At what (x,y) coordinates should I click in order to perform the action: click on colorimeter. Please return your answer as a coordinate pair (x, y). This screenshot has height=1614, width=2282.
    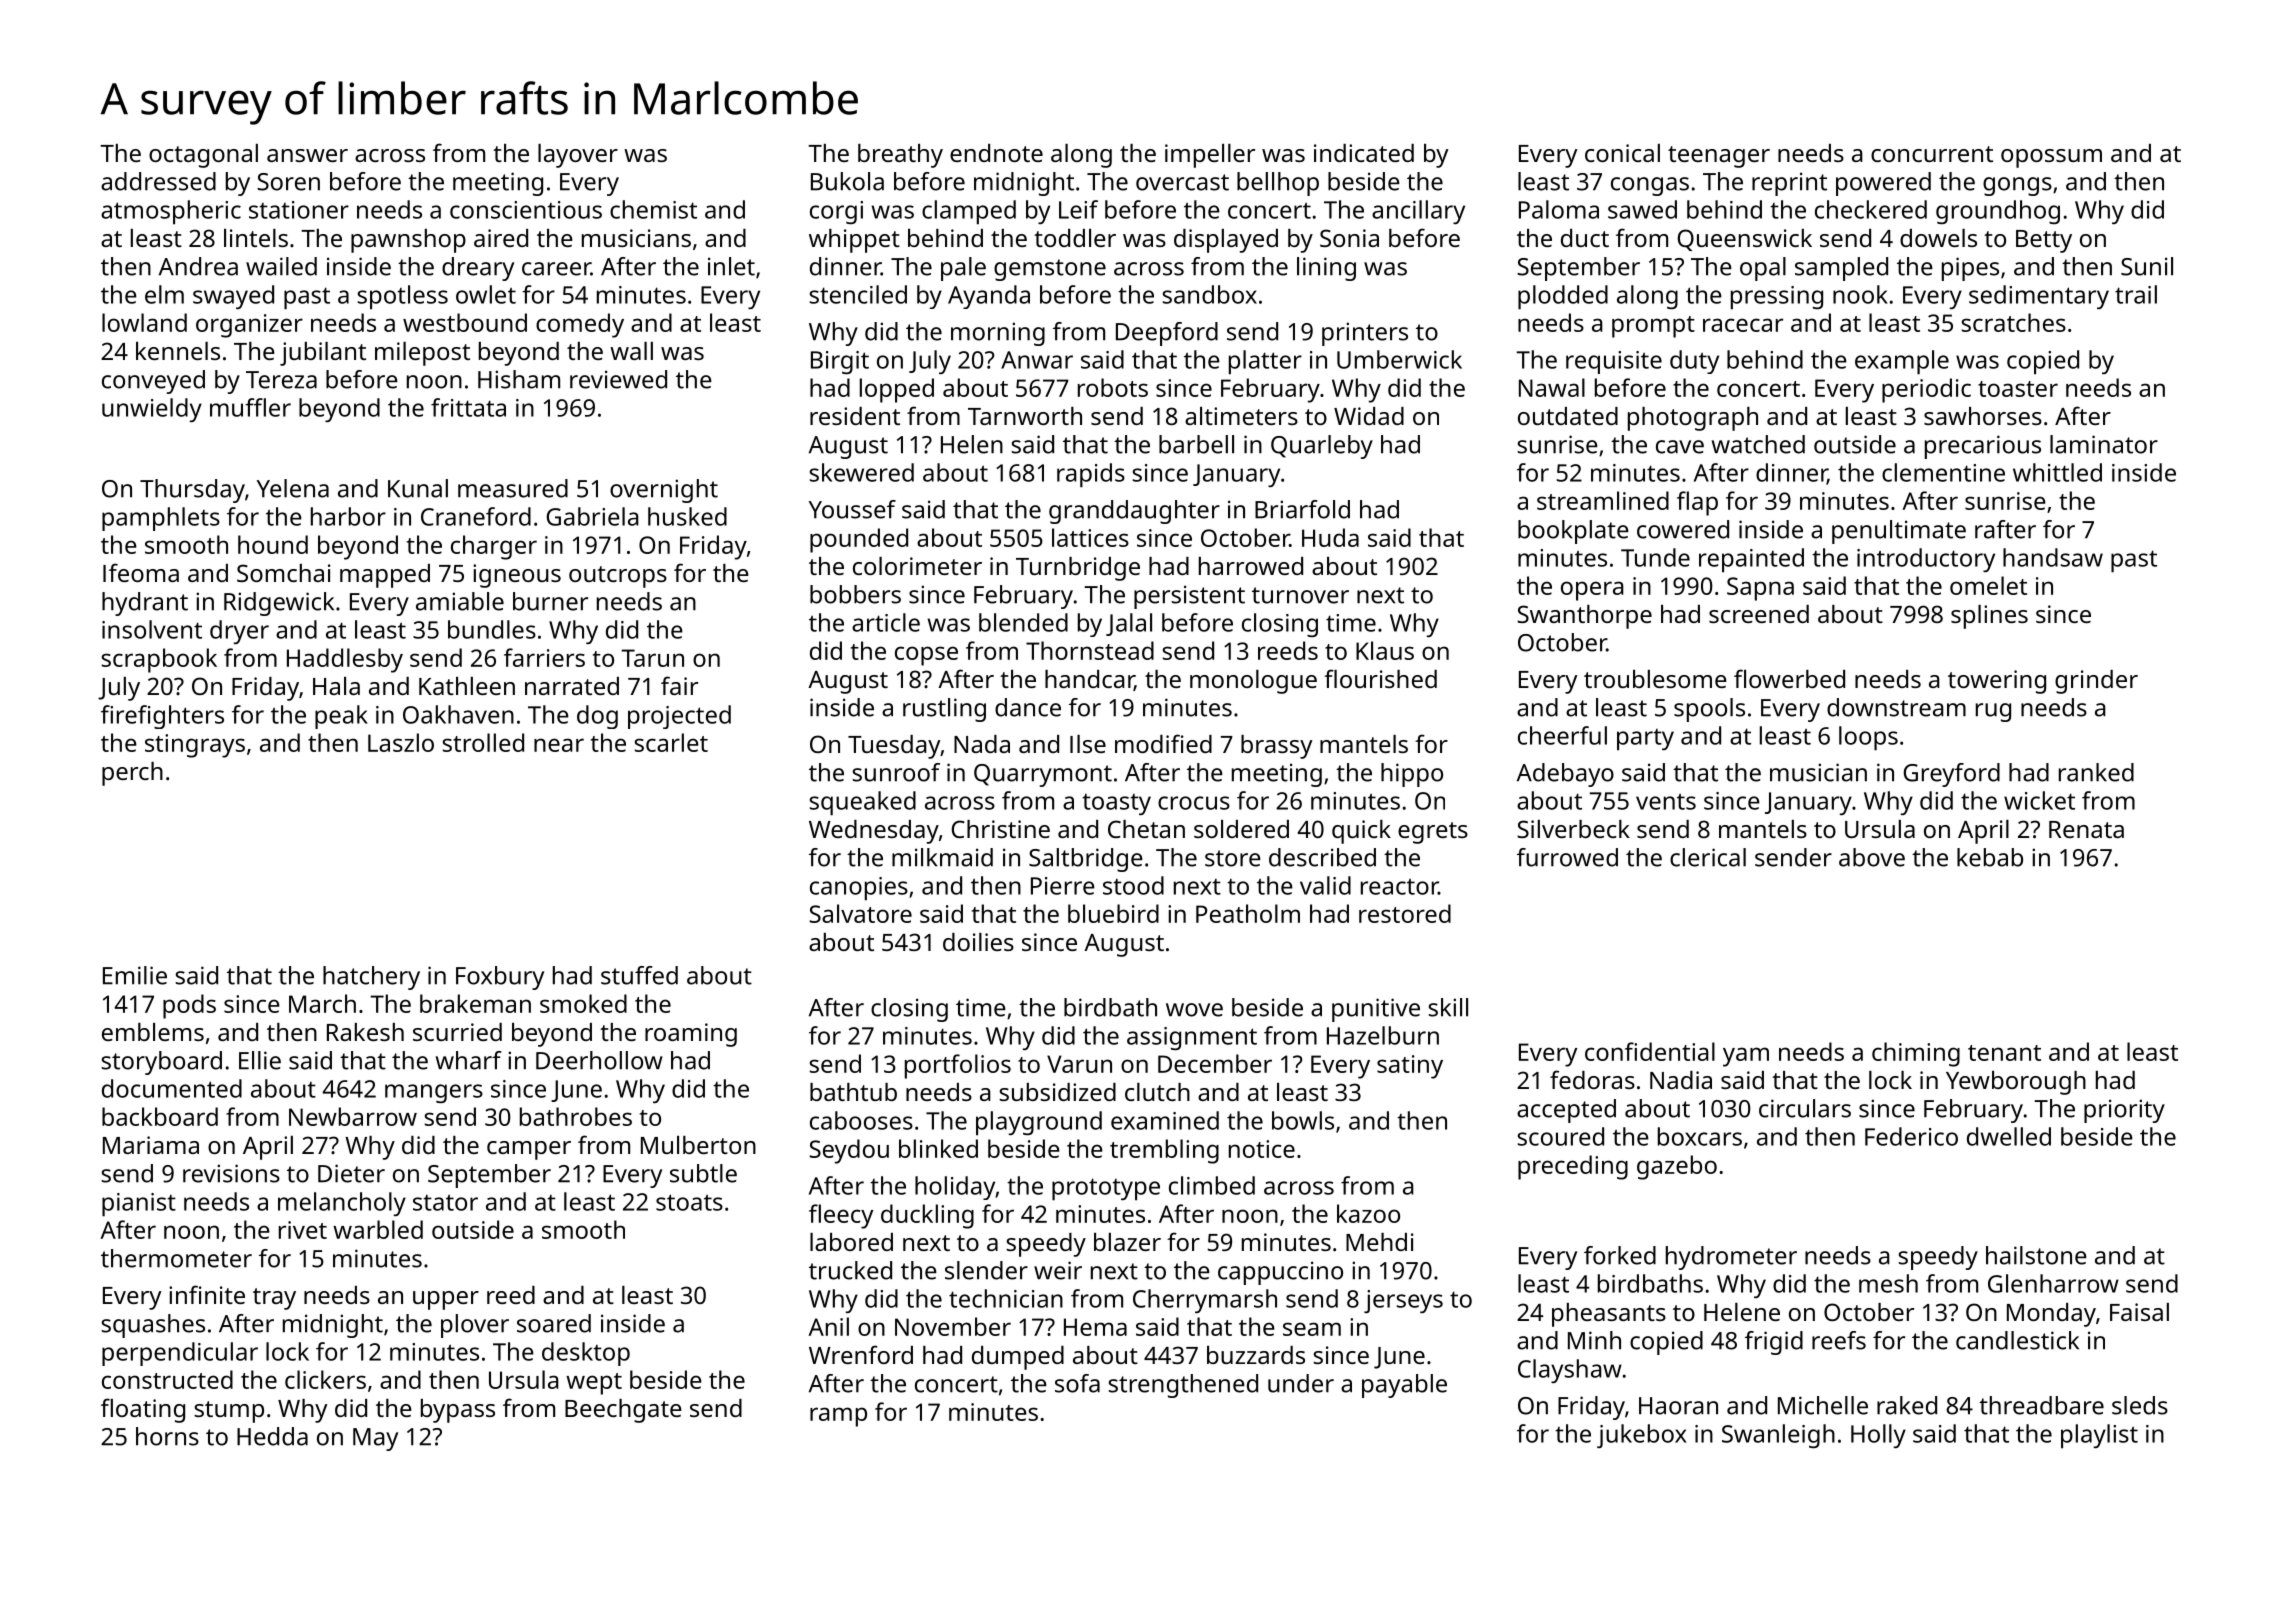
    Looking at the image, I should click on (917, 566).
